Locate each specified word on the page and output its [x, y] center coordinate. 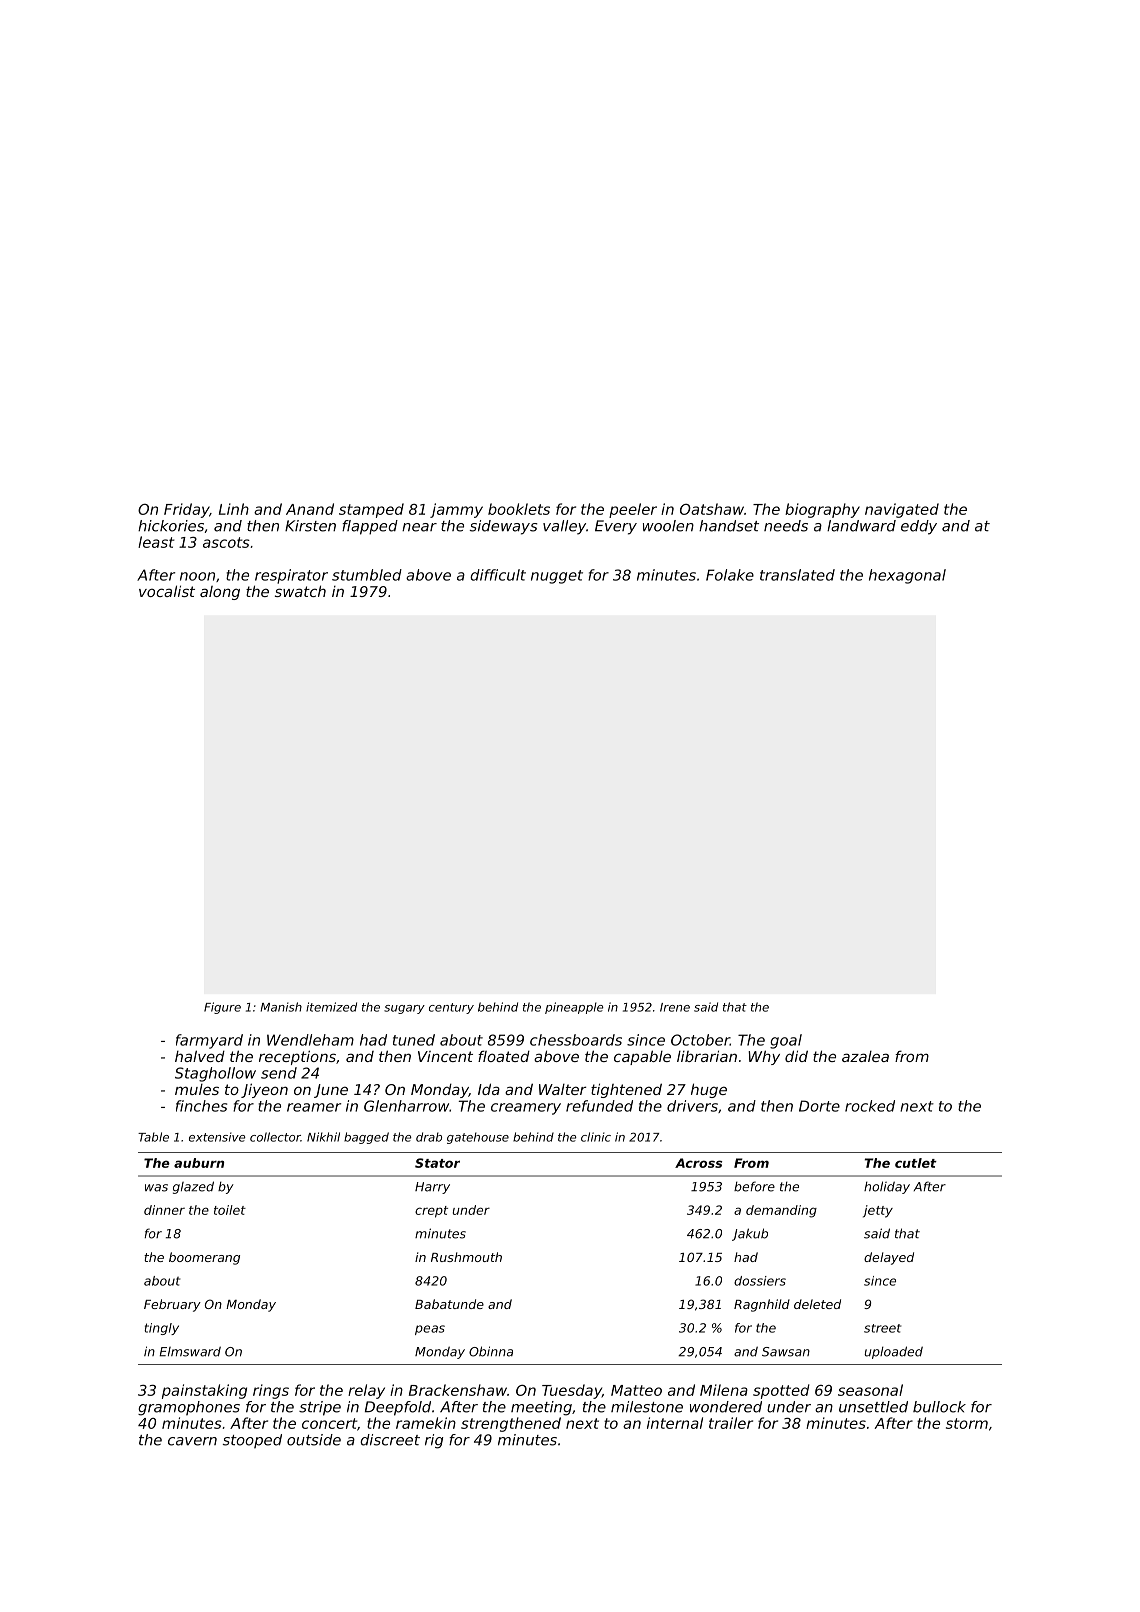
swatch [300, 591]
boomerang [204, 1258]
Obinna [491, 1351]
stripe [320, 1408]
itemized [331, 1007]
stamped [371, 510]
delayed [889, 1258]
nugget [557, 577]
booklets [519, 509]
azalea [865, 1056]
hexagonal [907, 576]
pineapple [574, 1008]
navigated [902, 510]
